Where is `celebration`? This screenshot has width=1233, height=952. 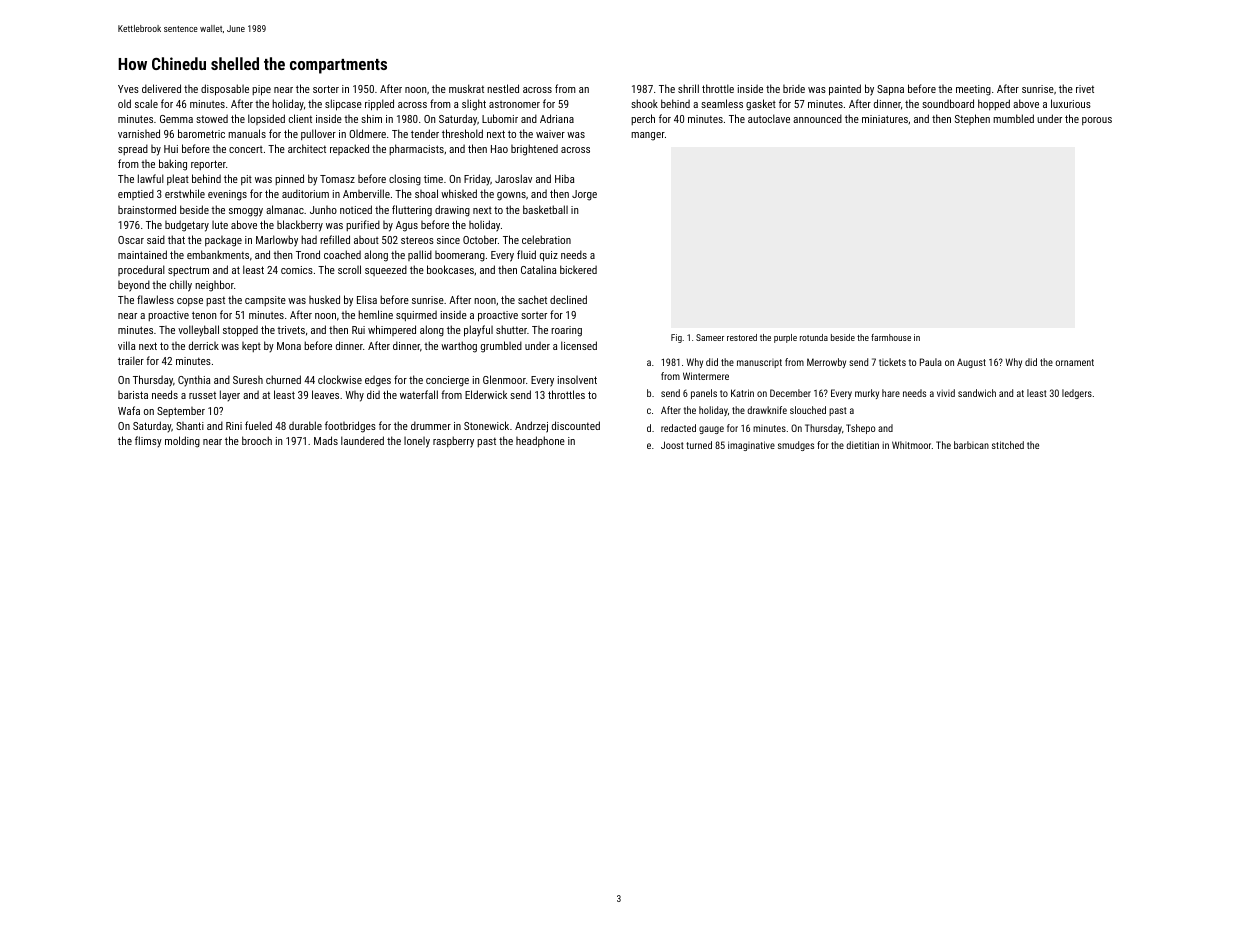
celebration is located at coordinates (546, 239).
